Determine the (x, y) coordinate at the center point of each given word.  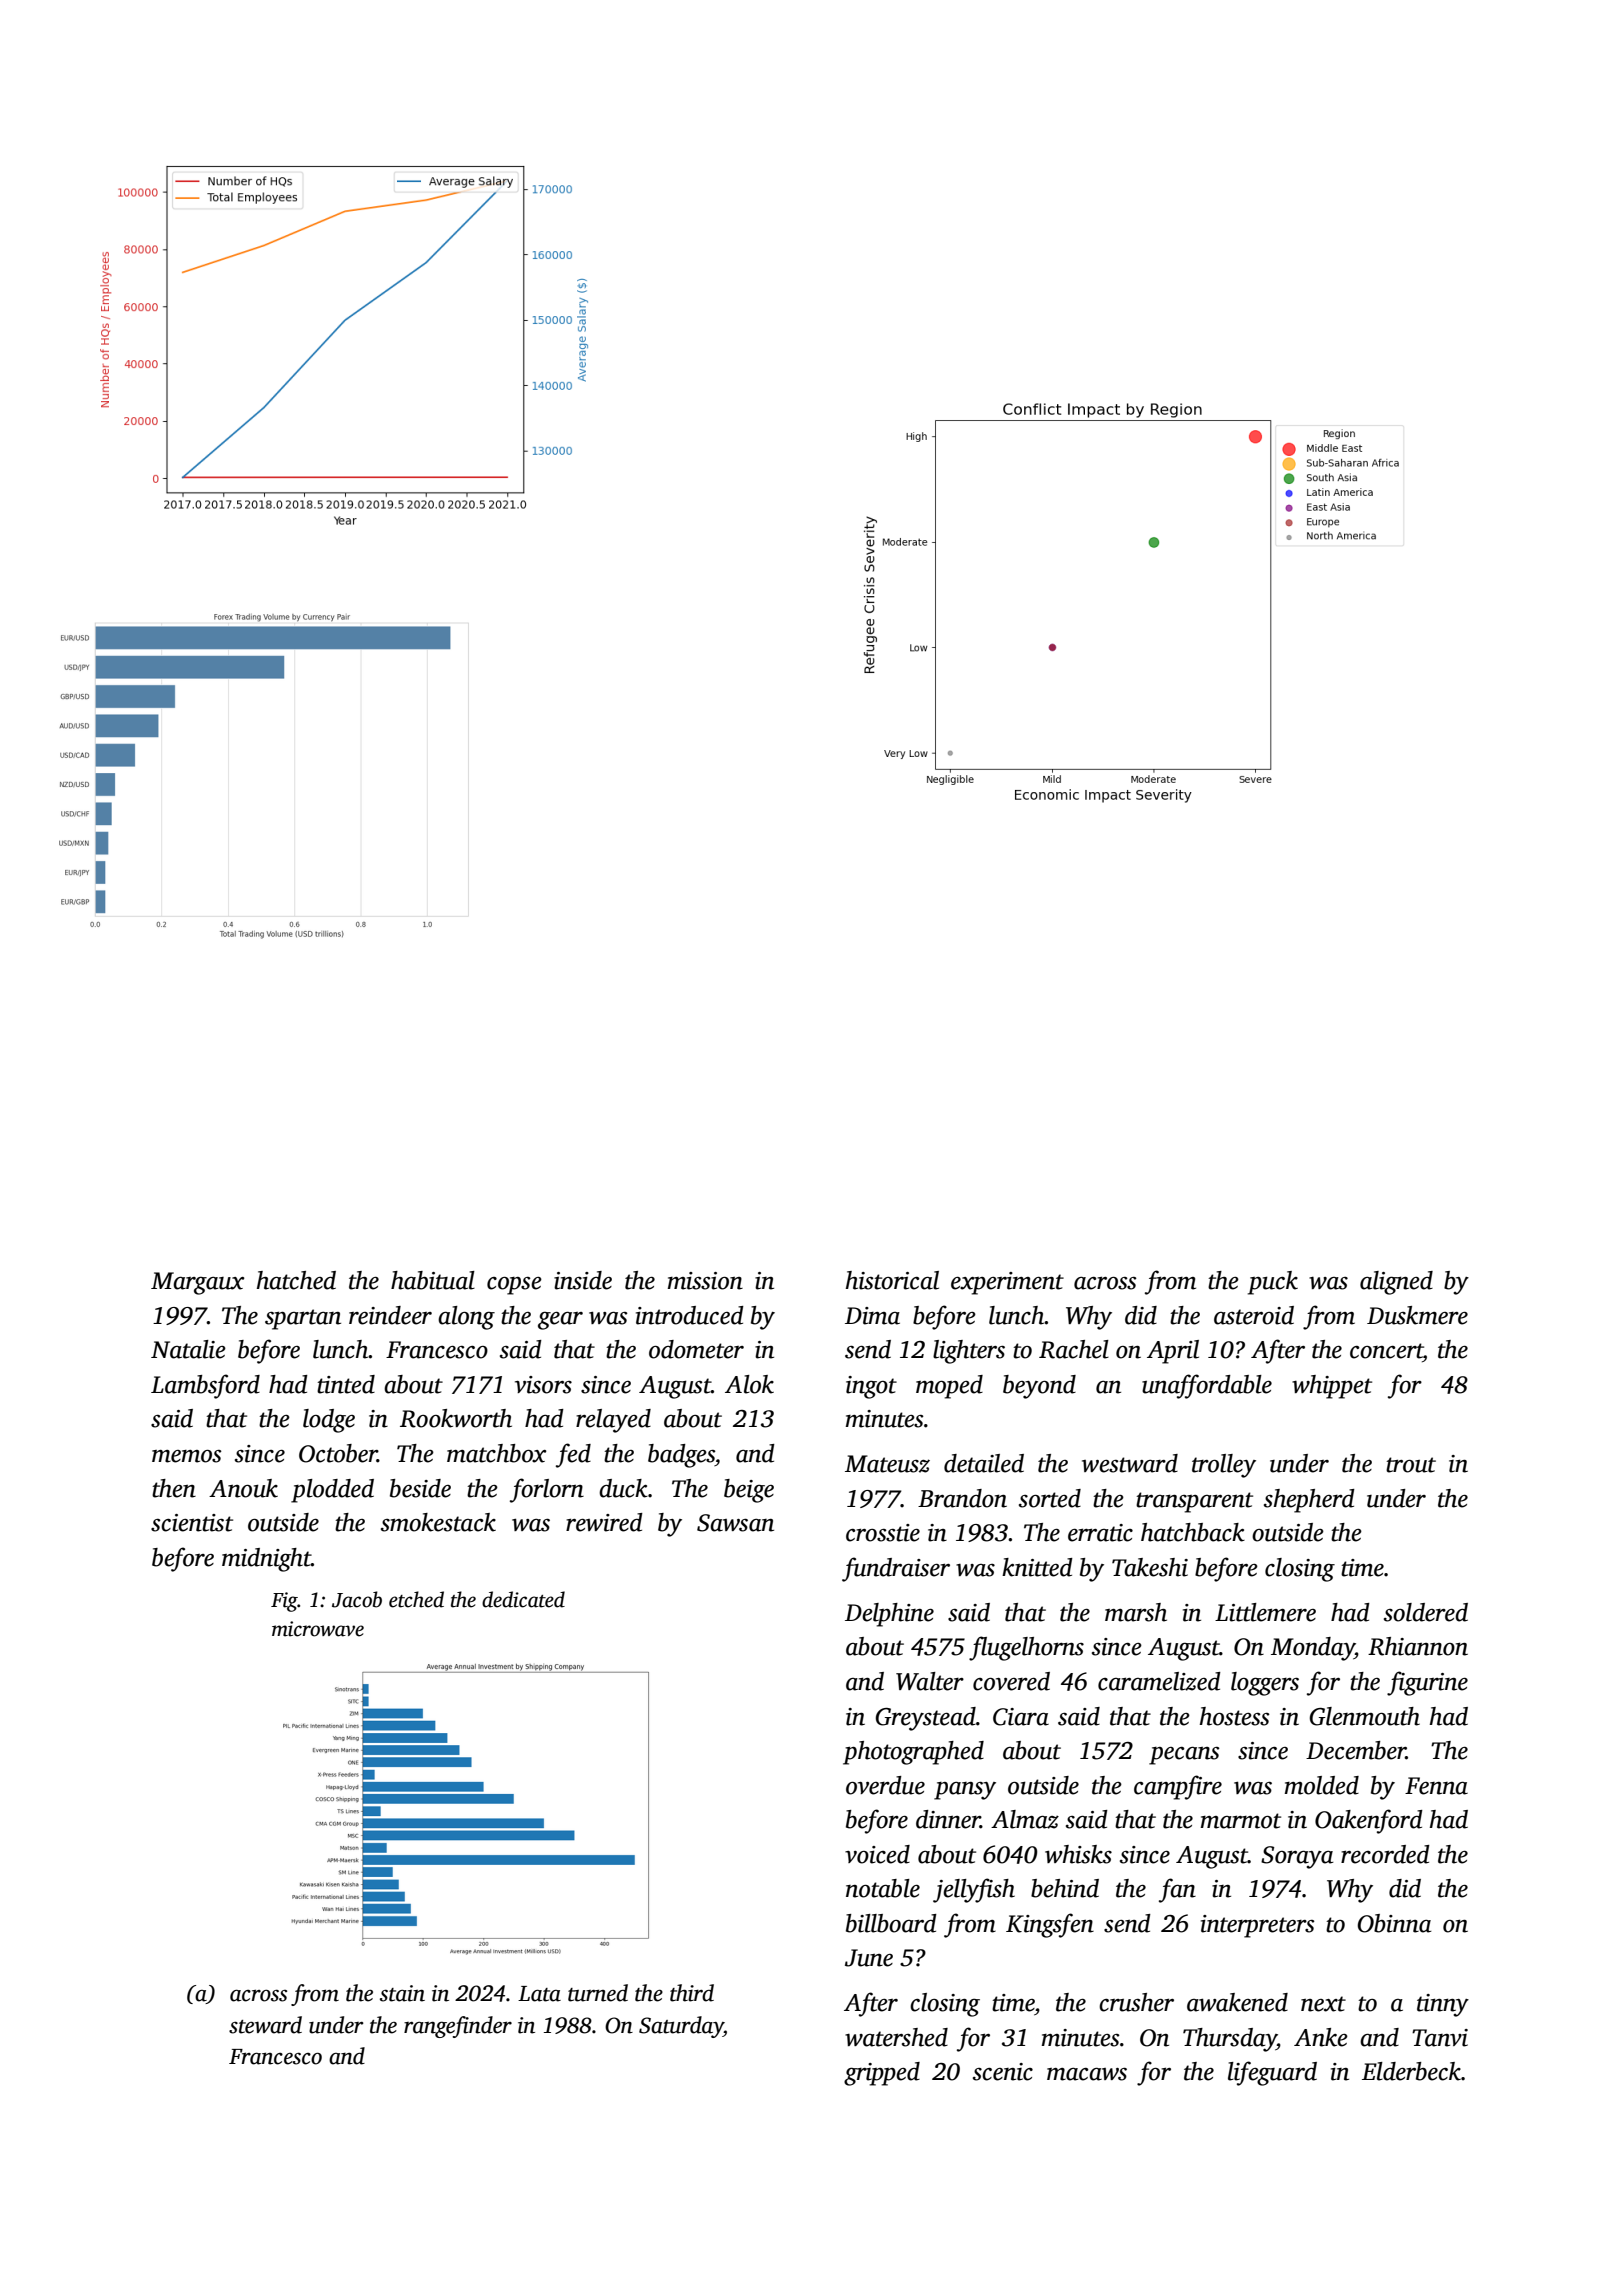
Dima (872, 1316)
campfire (1178, 1787)
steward (265, 2025)
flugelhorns (1026, 1648)
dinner (948, 1819)
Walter (930, 1681)
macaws (1087, 2074)
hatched (296, 1280)
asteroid (1254, 1315)
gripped (882, 2074)
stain (402, 1993)
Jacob (357, 1599)
